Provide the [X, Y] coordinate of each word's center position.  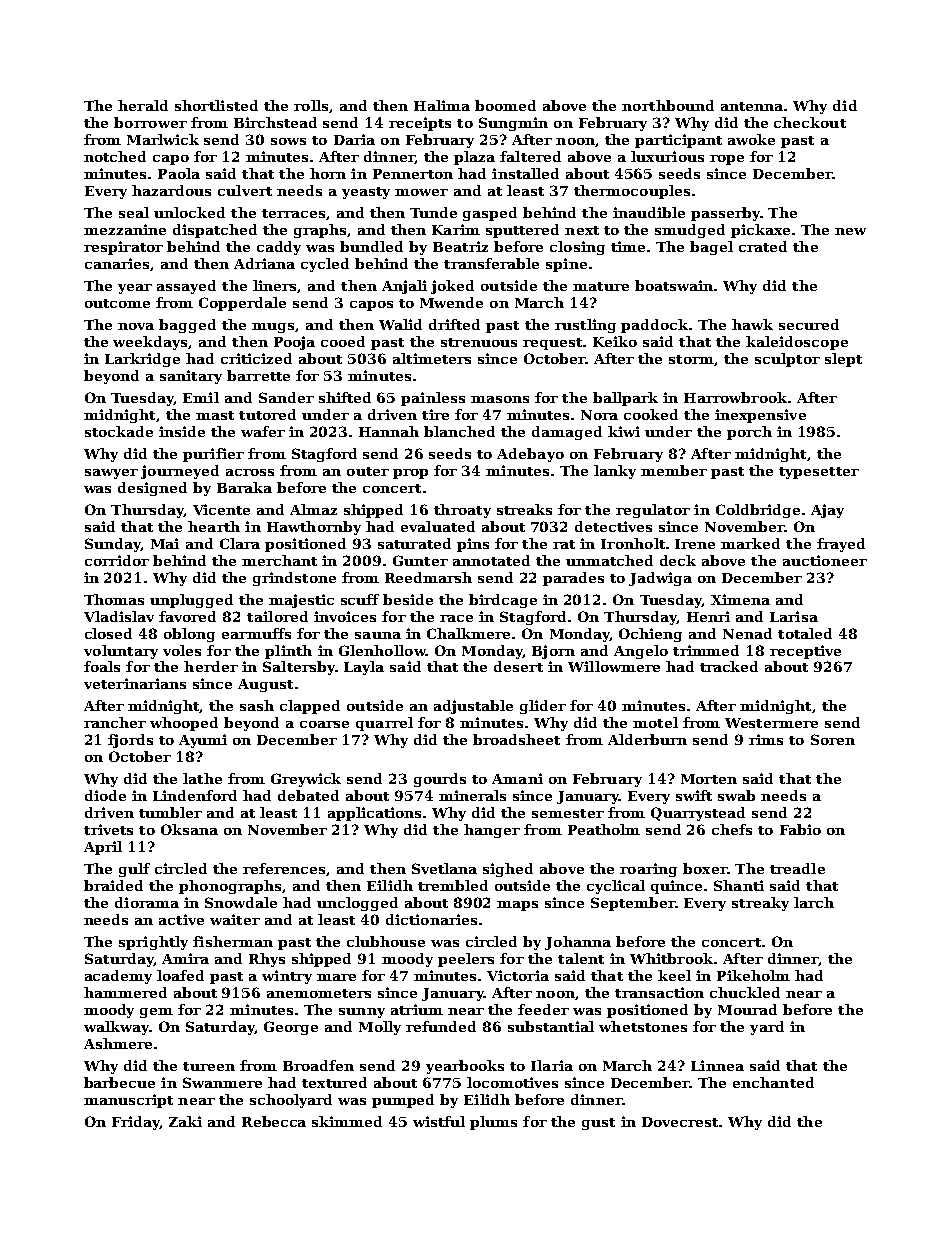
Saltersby [299, 668]
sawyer [111, 474]
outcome [117, 303]
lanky [615, 472]
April [103, 848]
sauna [378, 635]
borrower [150, 122]
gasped [490, 214]
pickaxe [760, 231]
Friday [136, 1123]
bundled [371, 246]
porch [749, 433]
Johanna [578, 943]
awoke [751, 139]
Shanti [739, 885]
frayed [841, 545]
